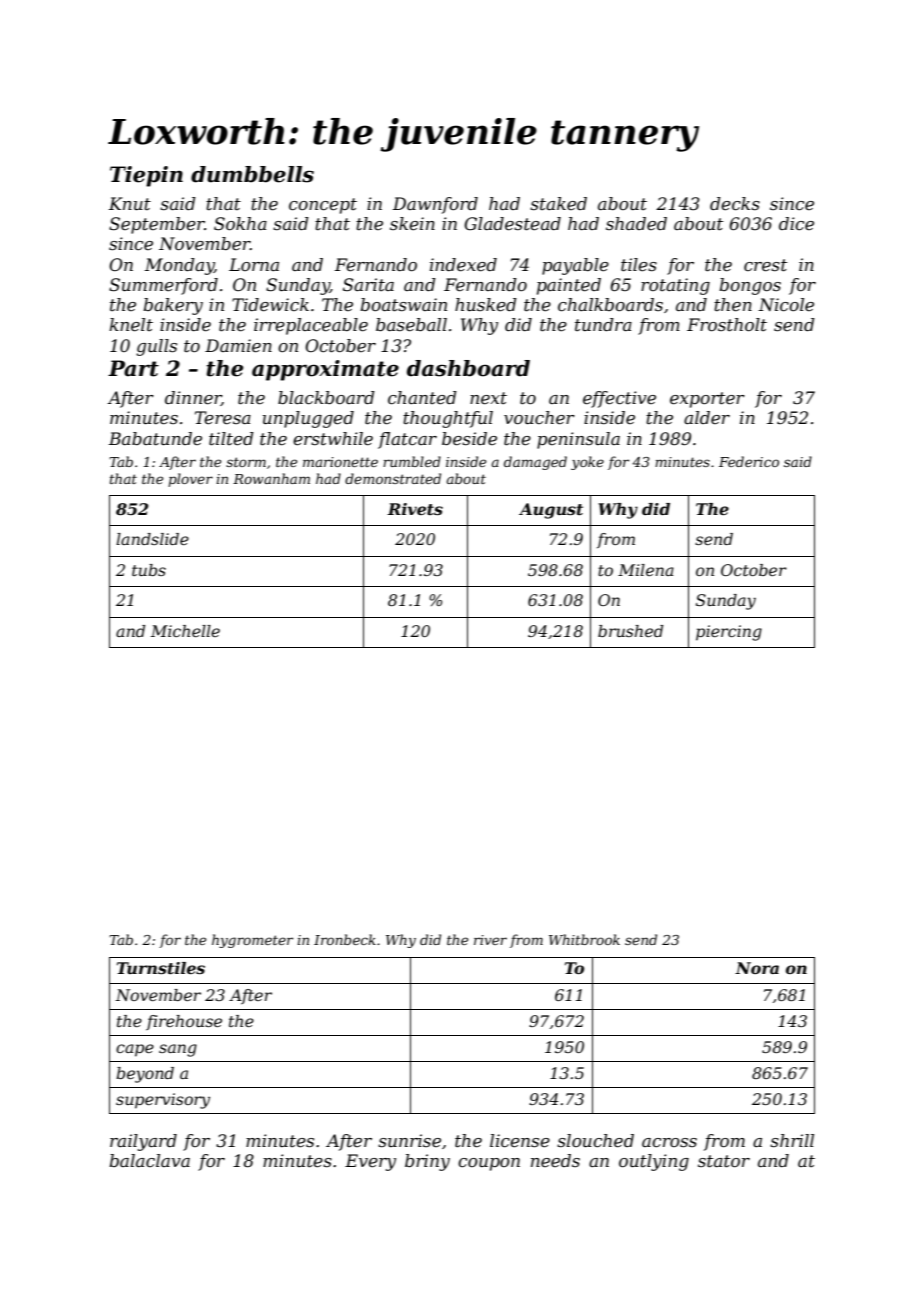 The width and height of the screenshot is (924, 1314). What do you see at coordinates (749, 461) in the screenshot?
I see `Federico` at bounding box center [749, 461].
